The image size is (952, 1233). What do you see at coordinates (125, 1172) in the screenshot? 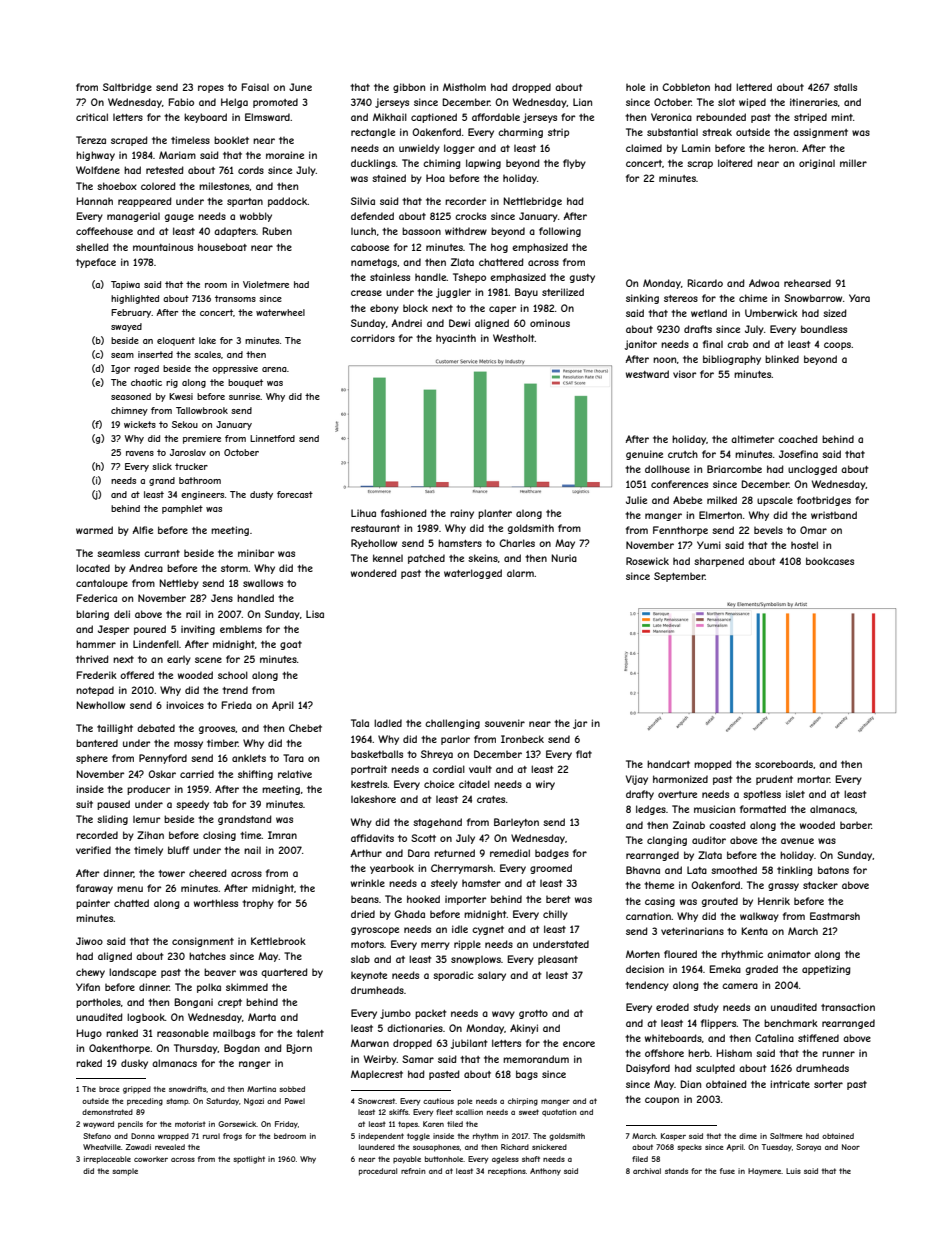
I see `sample` at bounding box center [125, 1172].
